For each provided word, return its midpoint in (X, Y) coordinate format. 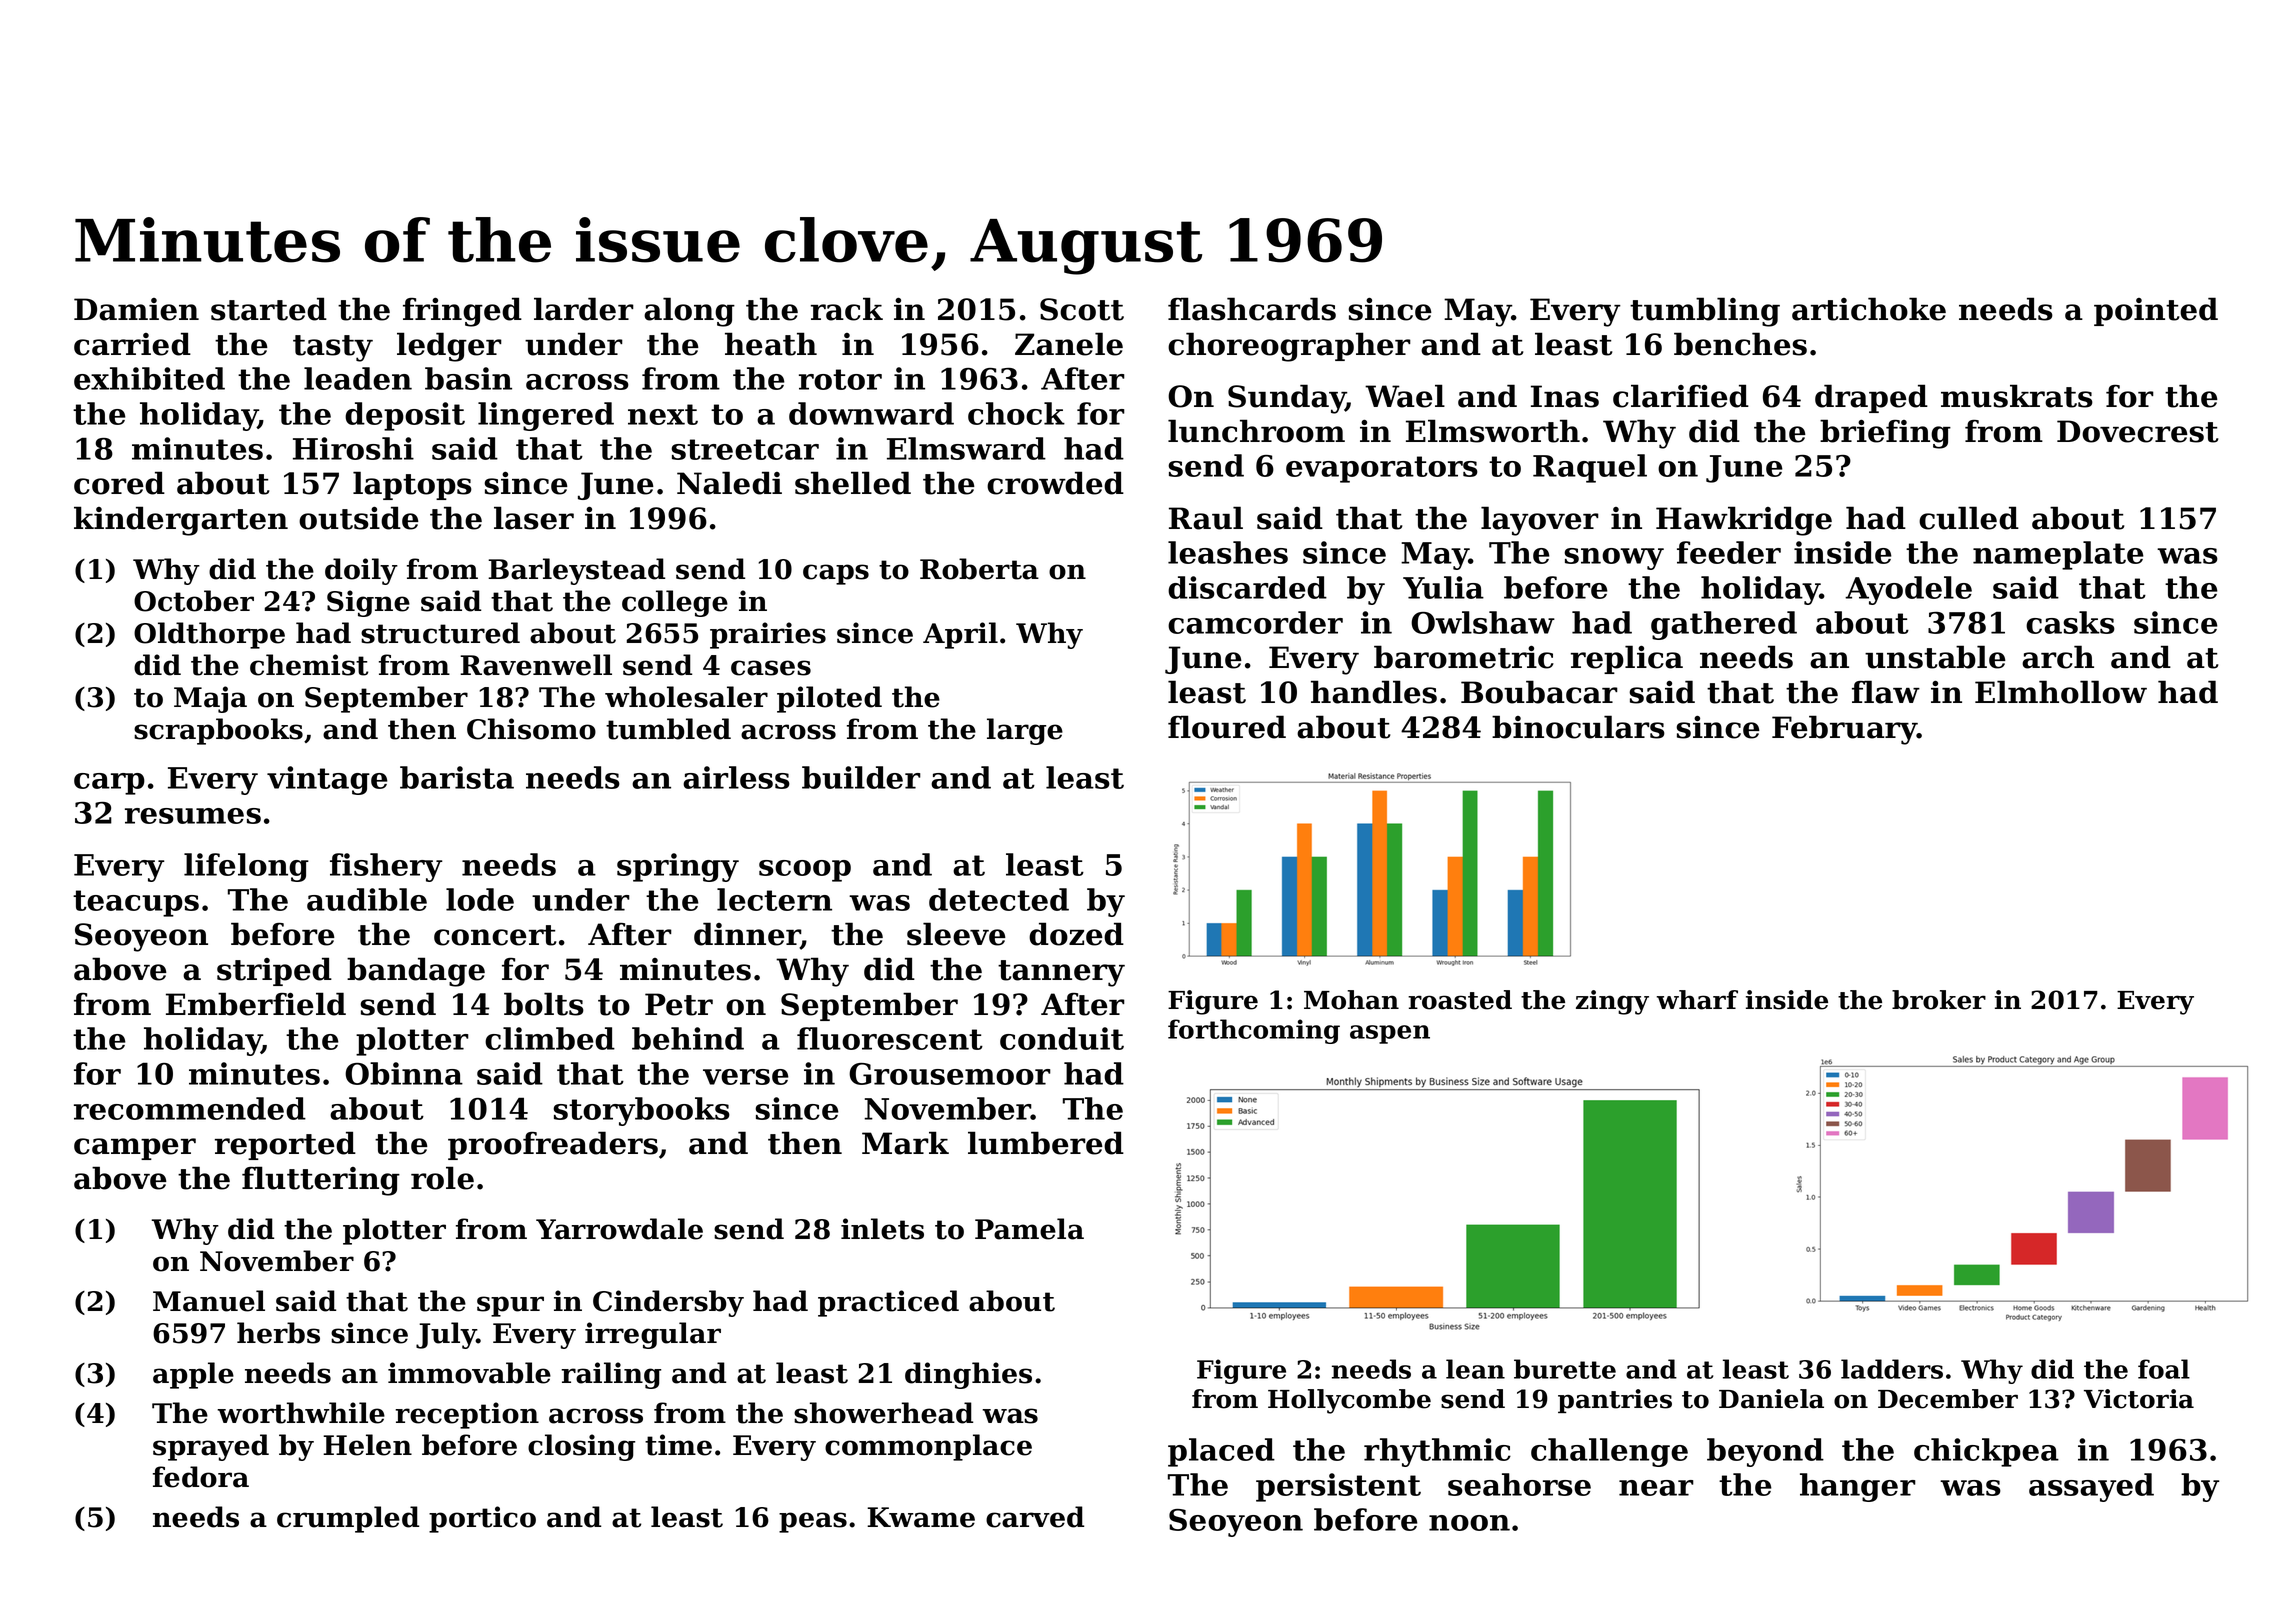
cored (119, 483)
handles (1374, 692)
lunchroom (1256, 431)
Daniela (1771, 1399)
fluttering (321, 1181)
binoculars (1578, 727)
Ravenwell (536, 665)
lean (1475, 1369)
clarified (1681, 396)
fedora (201, 1477)
